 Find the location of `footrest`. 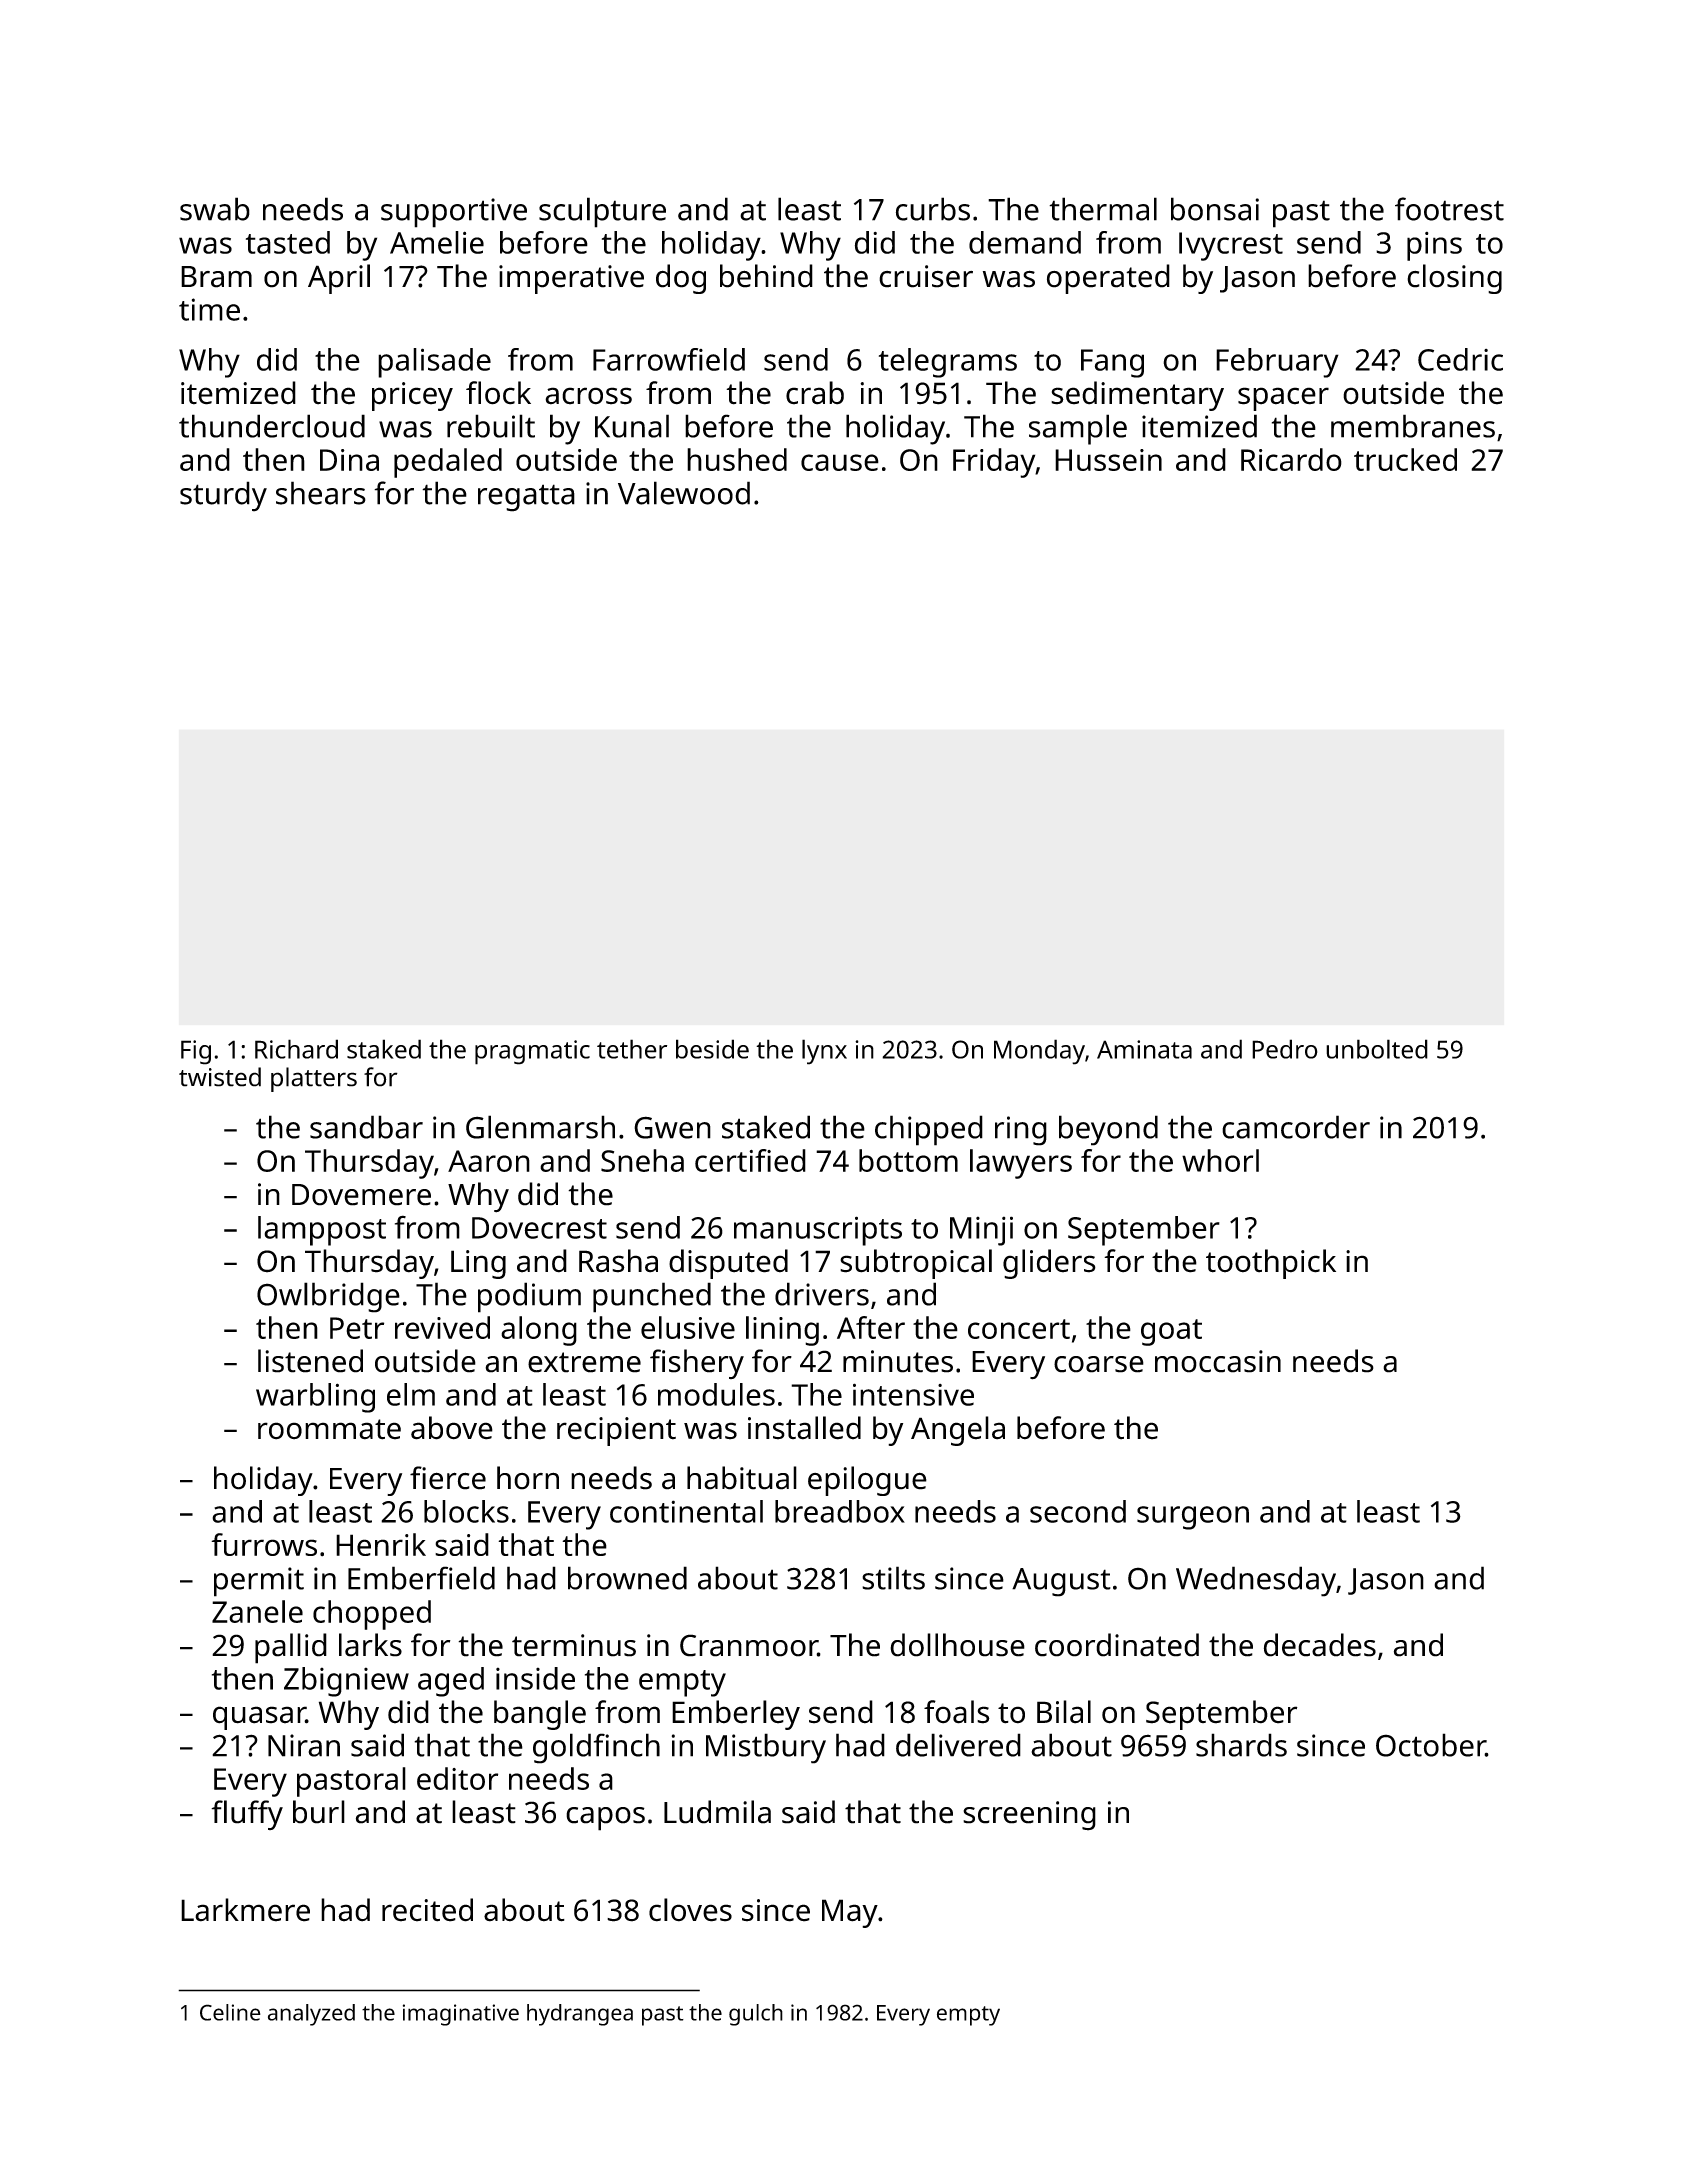

footrest is located at coordinates (1449, 209).
